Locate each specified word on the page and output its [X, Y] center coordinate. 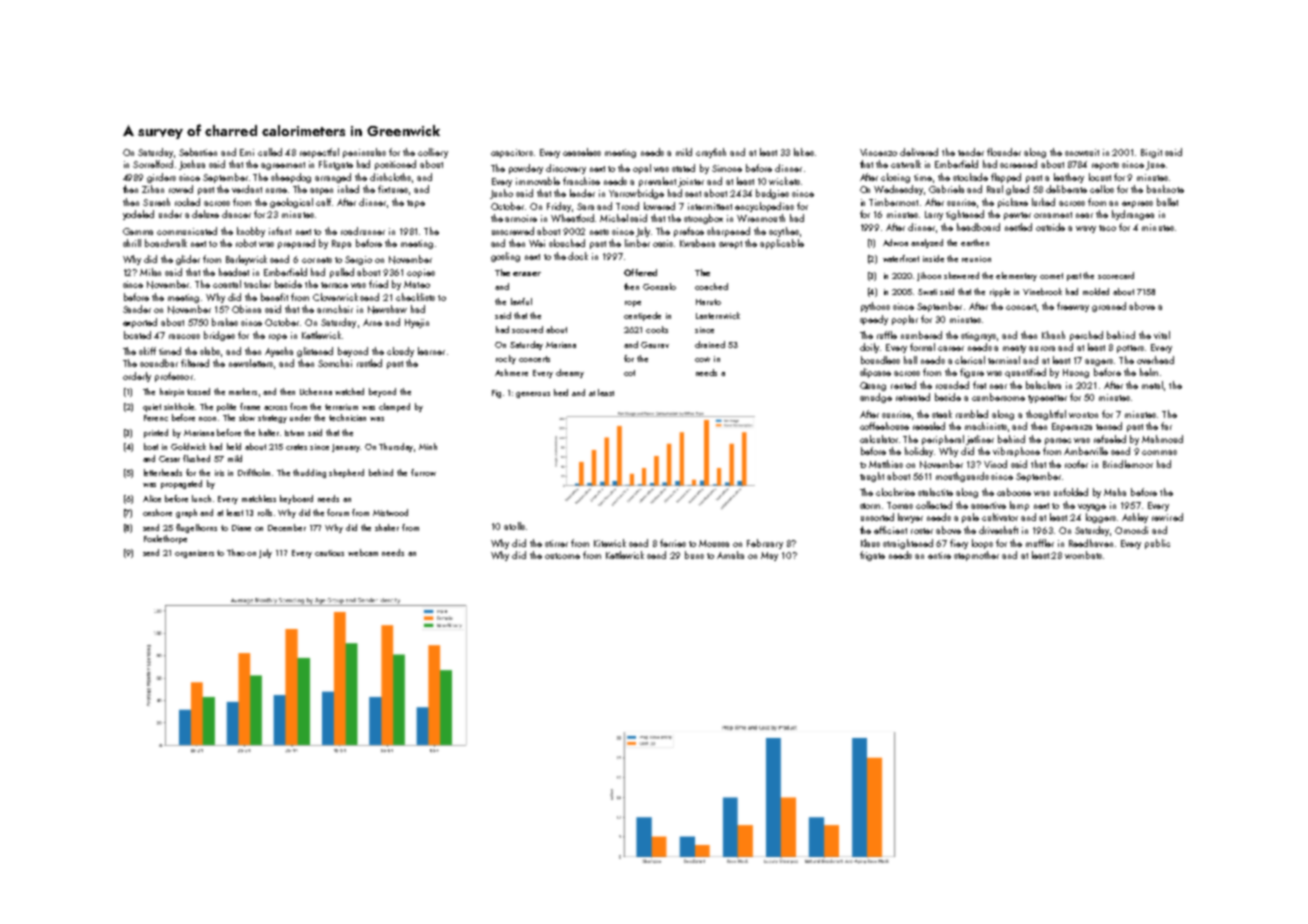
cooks [657, 329]
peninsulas [364, 153]
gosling [505, 257]
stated [683, 168]
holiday [920, 452]
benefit [274, 297]
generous [533, 395]
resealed [929, 426]
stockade [970, 177]
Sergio [358, 260]
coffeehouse [884, 426]
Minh [428, 446]
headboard [978, 227]
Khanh [1053, 335]
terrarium [341, 407]
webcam [363, 552]
